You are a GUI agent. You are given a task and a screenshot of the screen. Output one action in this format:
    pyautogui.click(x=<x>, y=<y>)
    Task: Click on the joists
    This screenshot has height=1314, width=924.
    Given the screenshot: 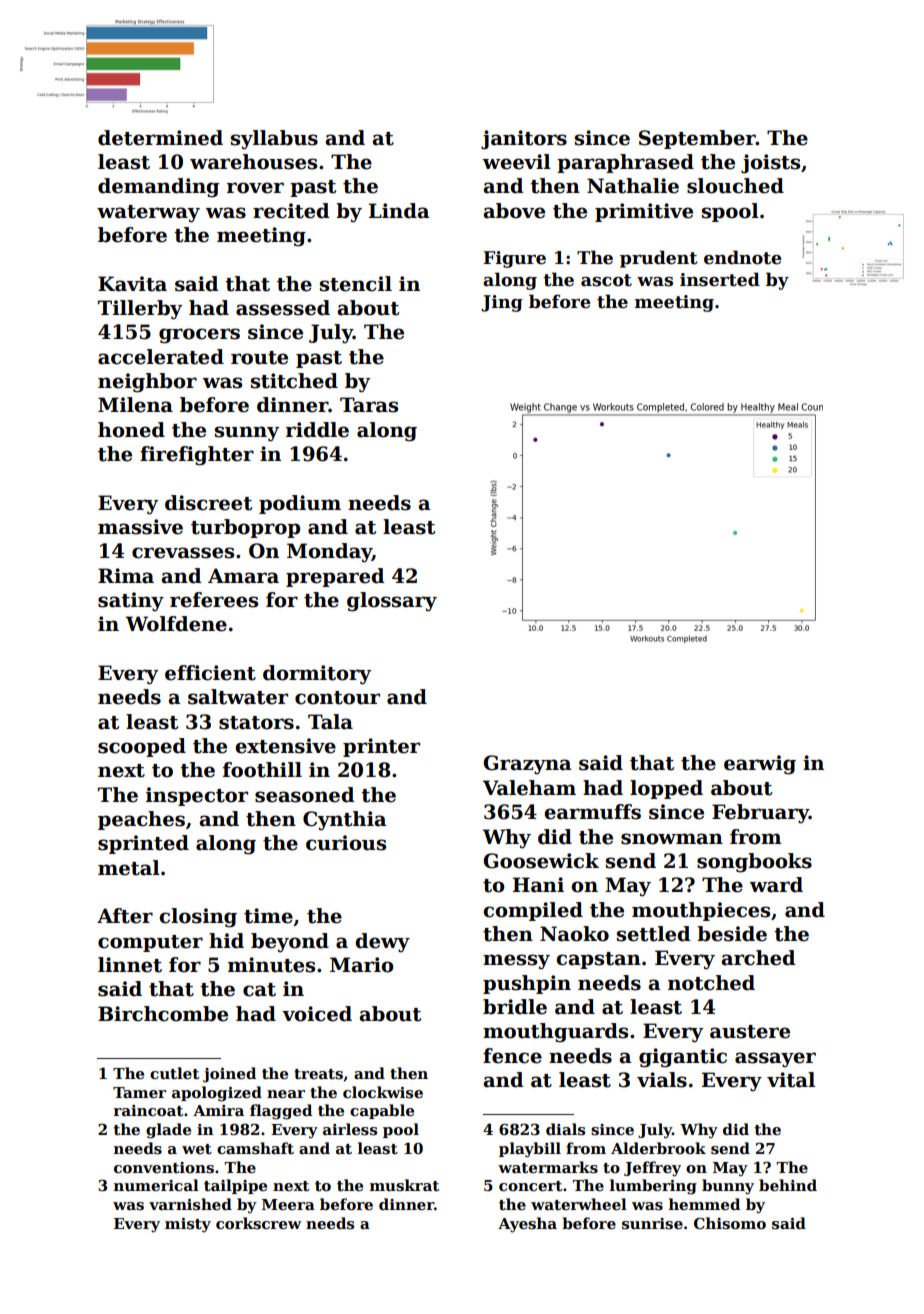 What is the action you would take?
    pyautogui.click(x=770, y=164)
